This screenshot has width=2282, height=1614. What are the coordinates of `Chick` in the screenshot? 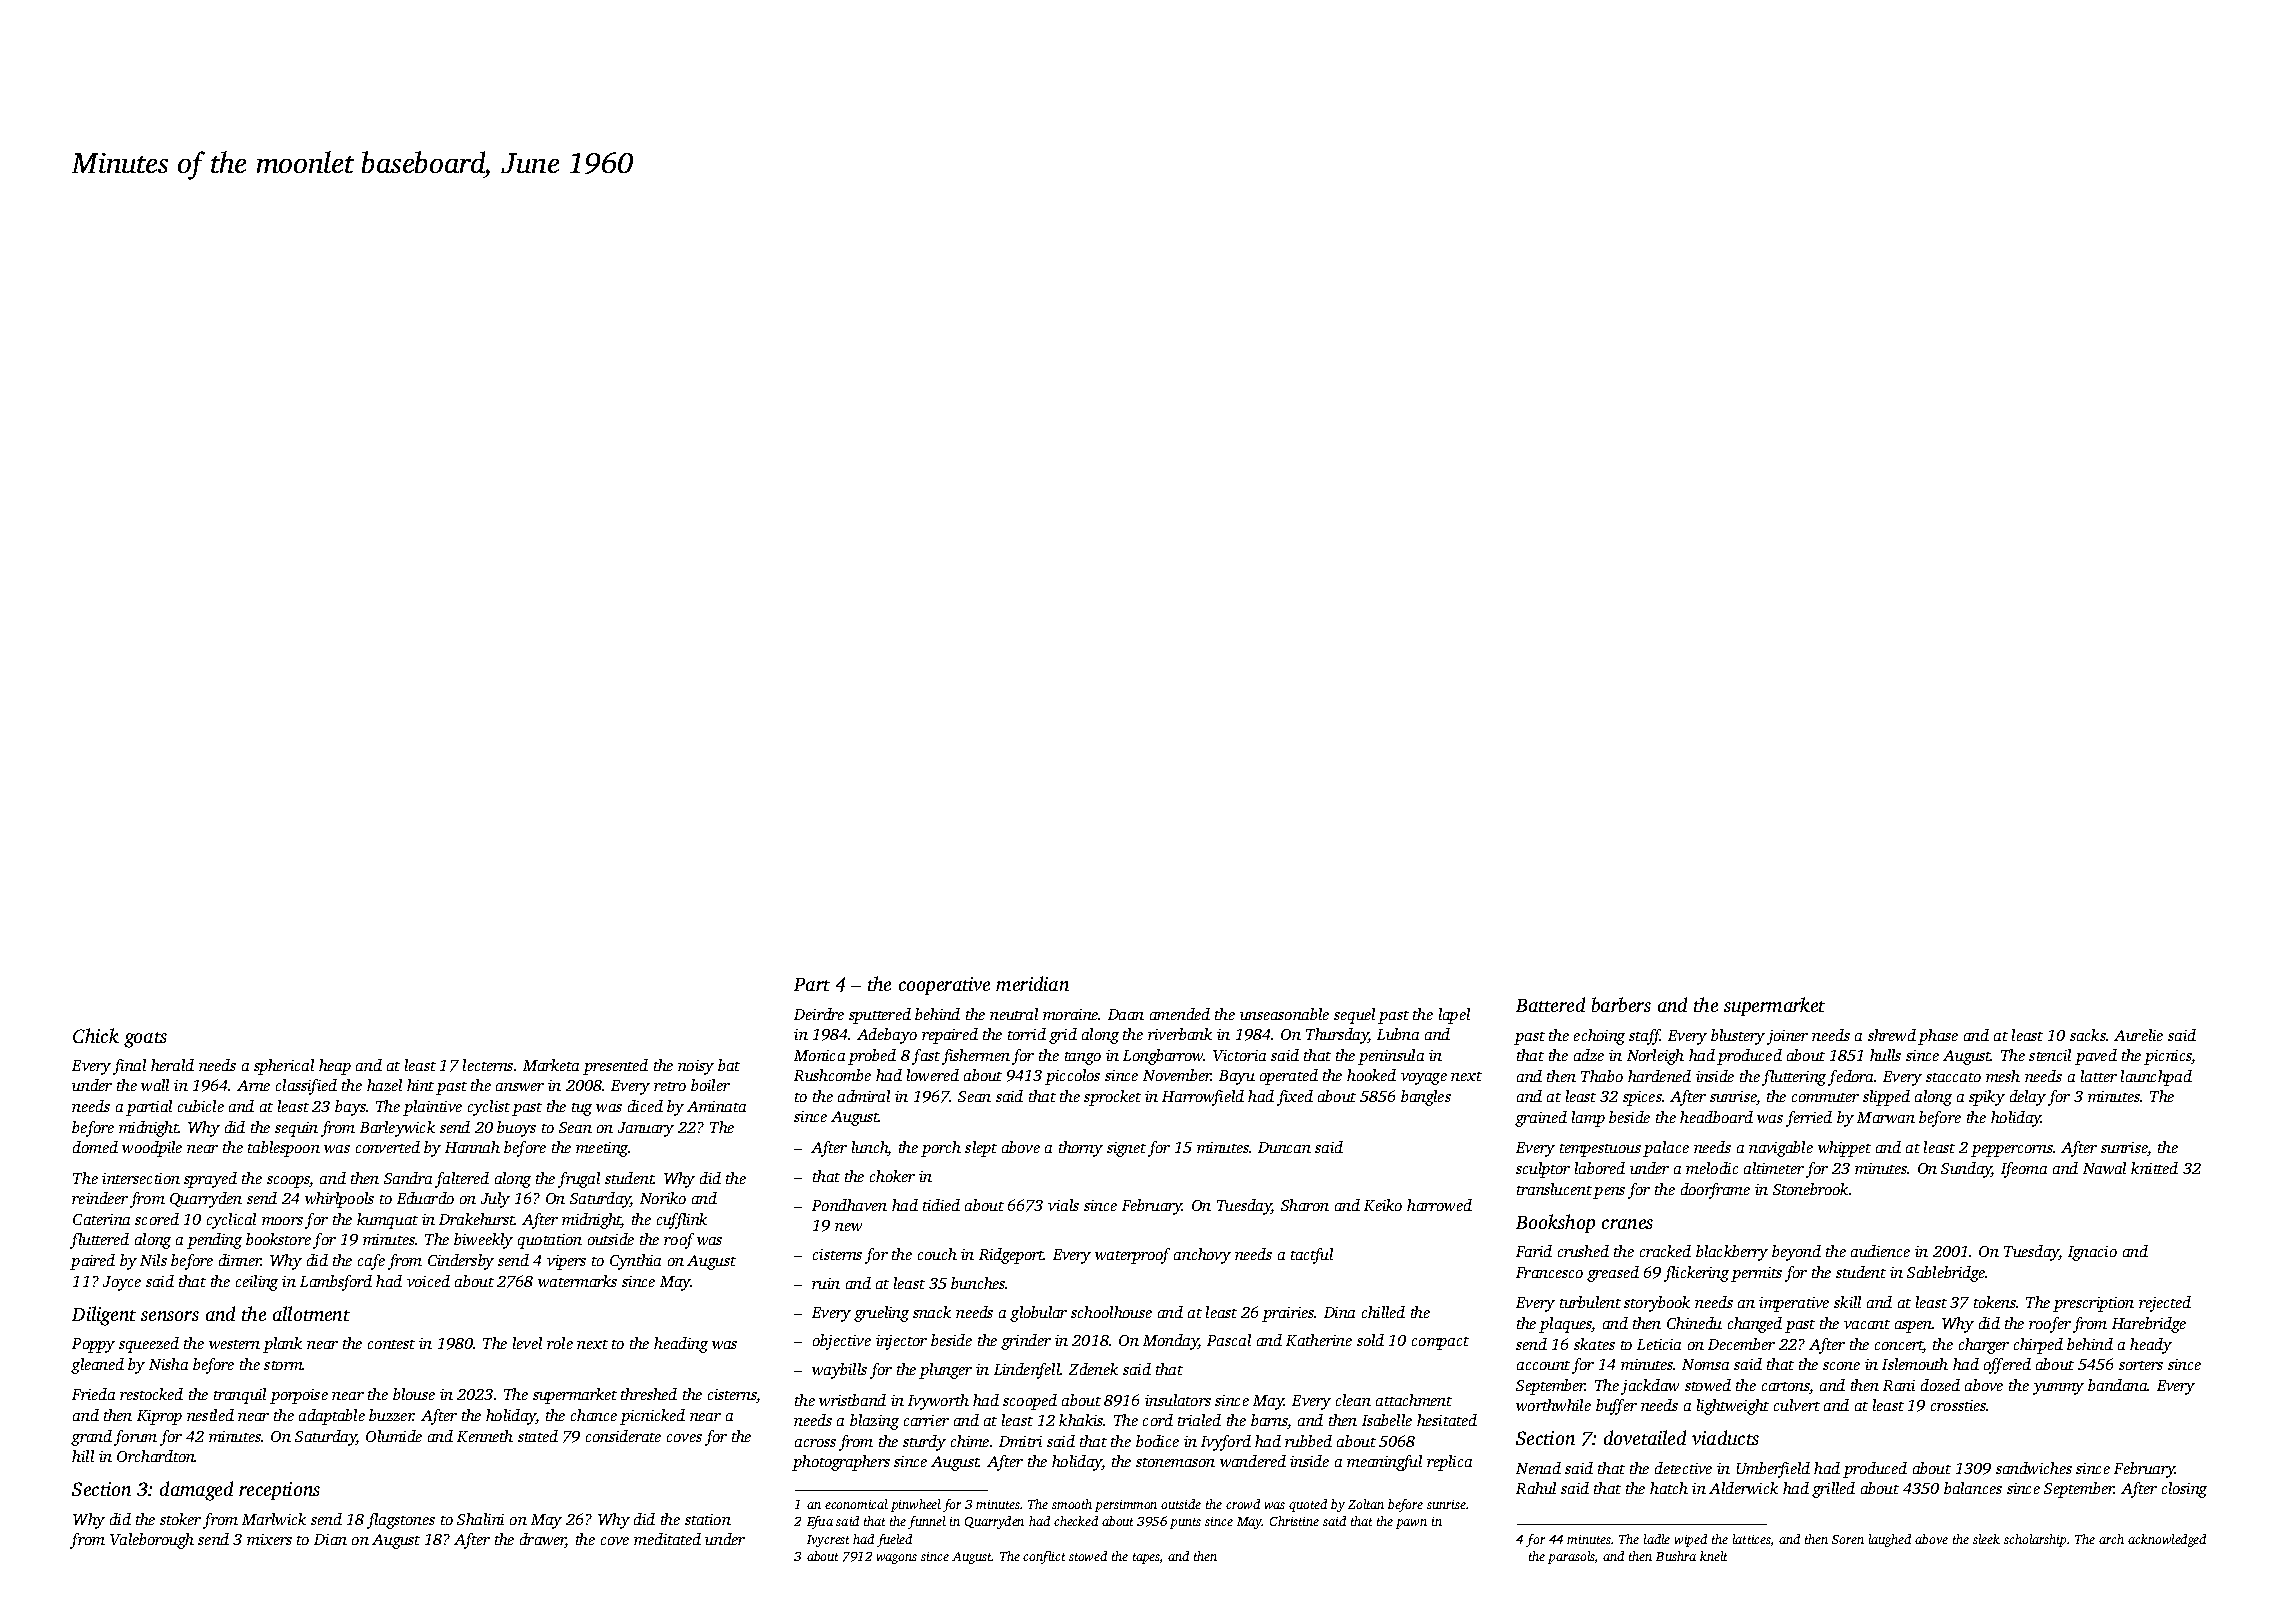 It's located at (96, 1035).
